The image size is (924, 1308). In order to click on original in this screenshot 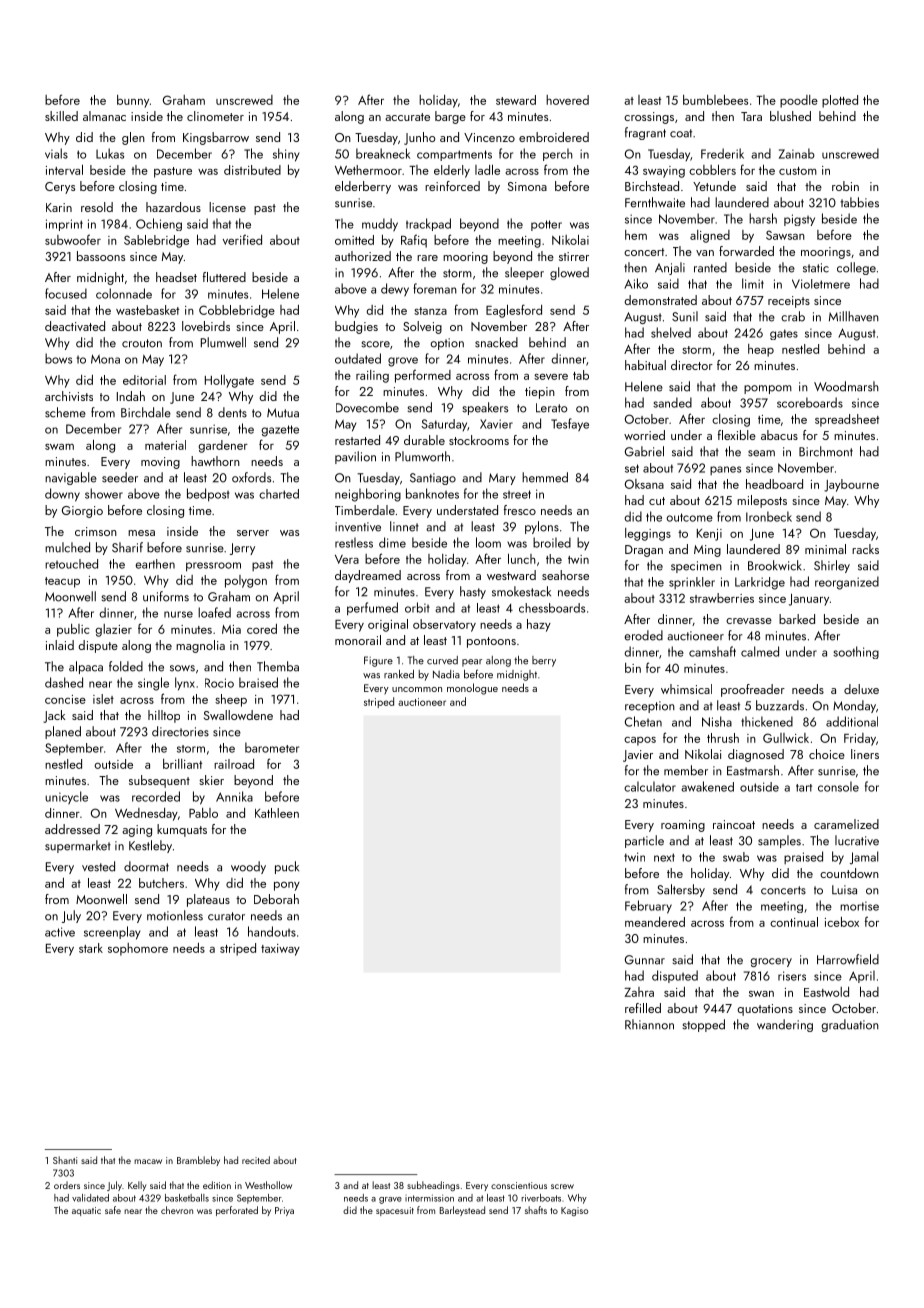, I will do `click(388, 625)`.
